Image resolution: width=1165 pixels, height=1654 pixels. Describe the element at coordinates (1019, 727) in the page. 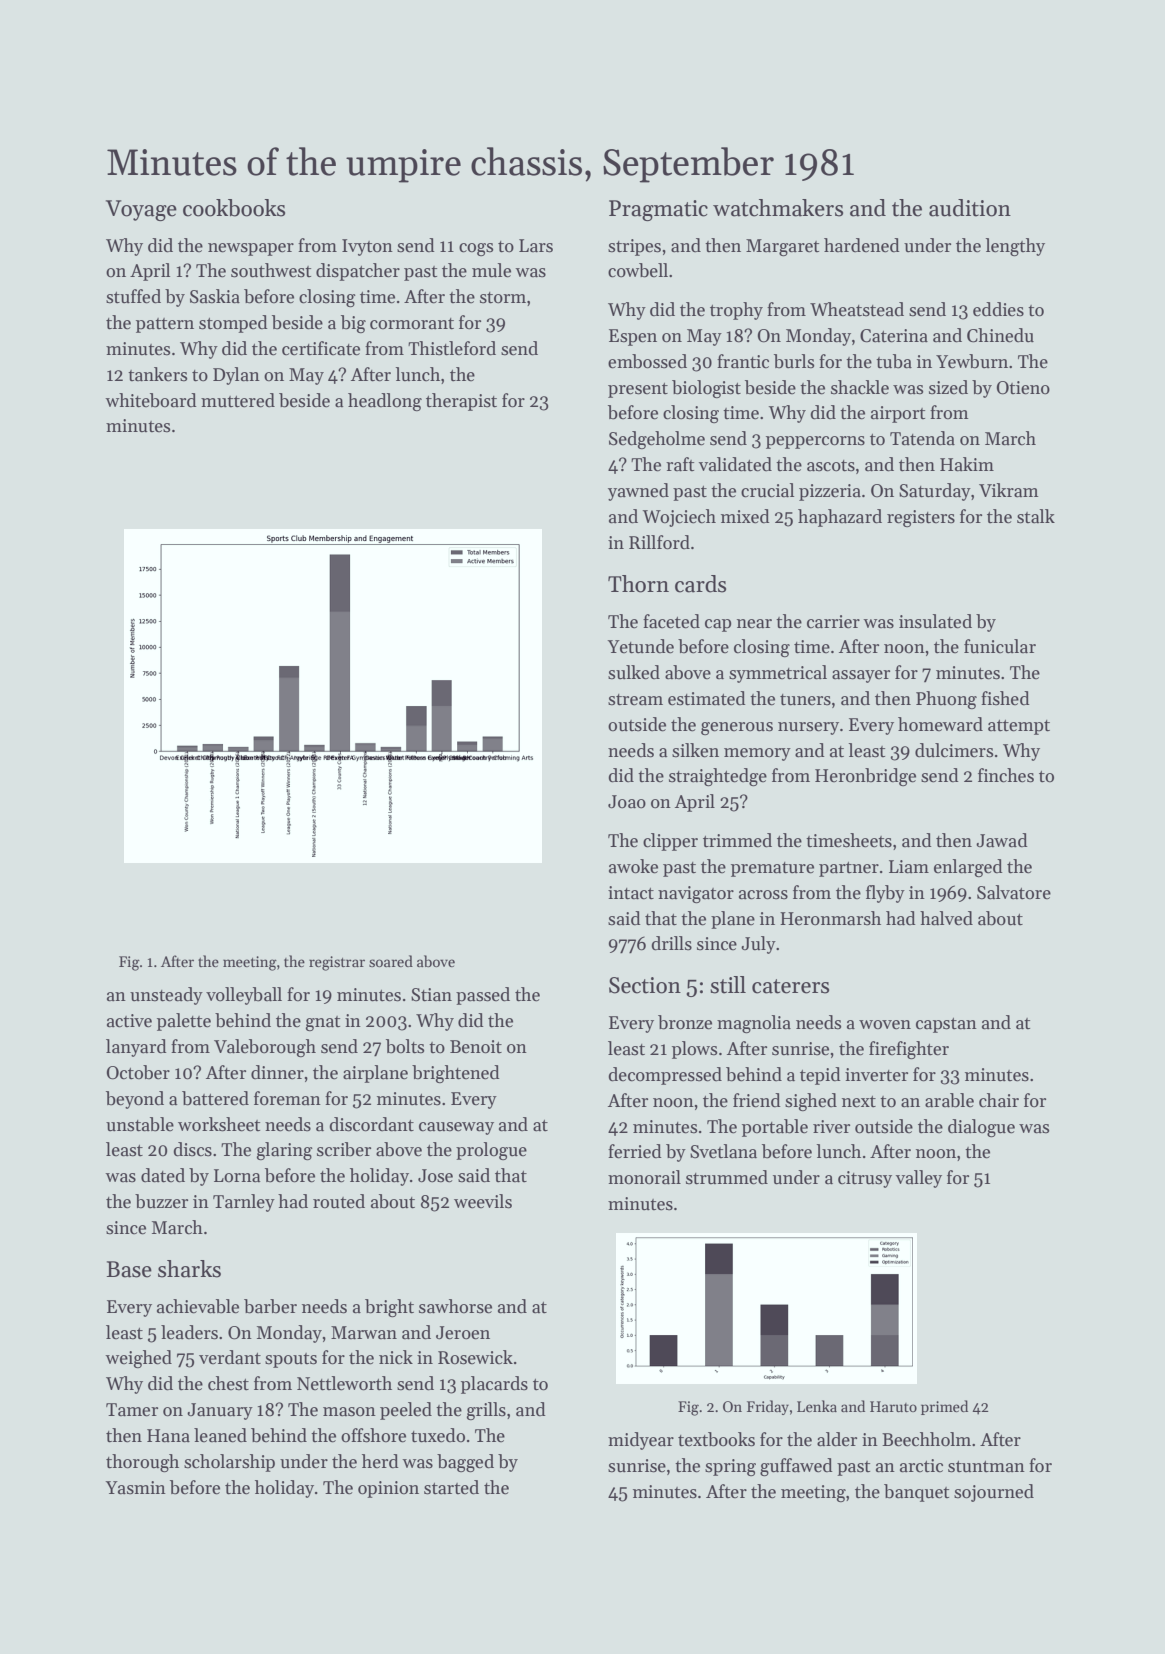

I see `attempt` at that location.
